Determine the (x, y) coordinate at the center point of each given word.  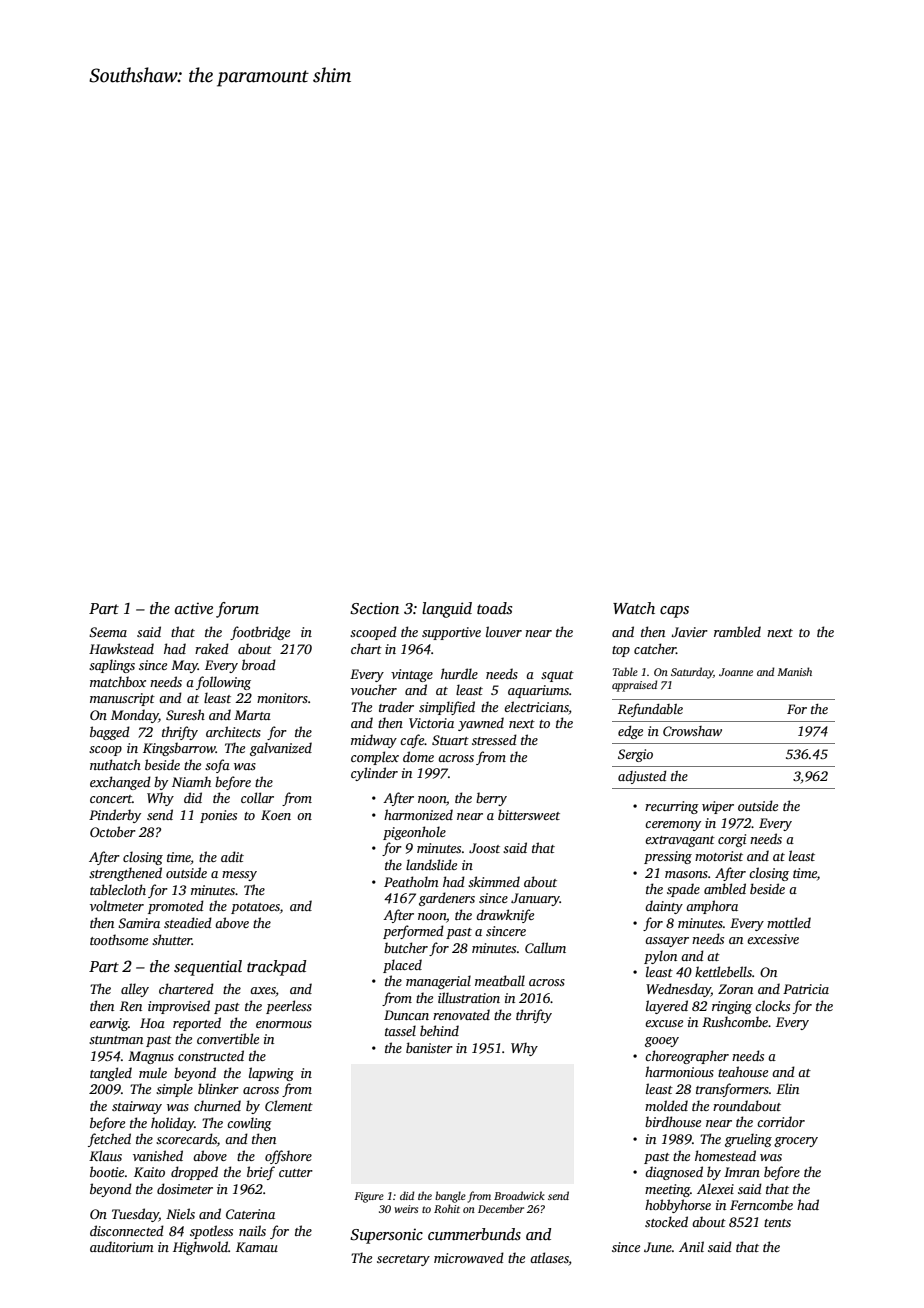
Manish (794, 671)
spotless (211, 1232)
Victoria (431, 723)
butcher (406, 947)
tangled (111, 1074)
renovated (461, 1014)
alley (135, 990)
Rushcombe (735, 1021)
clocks (772, 1005)
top (621, 651)
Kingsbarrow (179, 749)
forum (237, 610)
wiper (718, 807)
